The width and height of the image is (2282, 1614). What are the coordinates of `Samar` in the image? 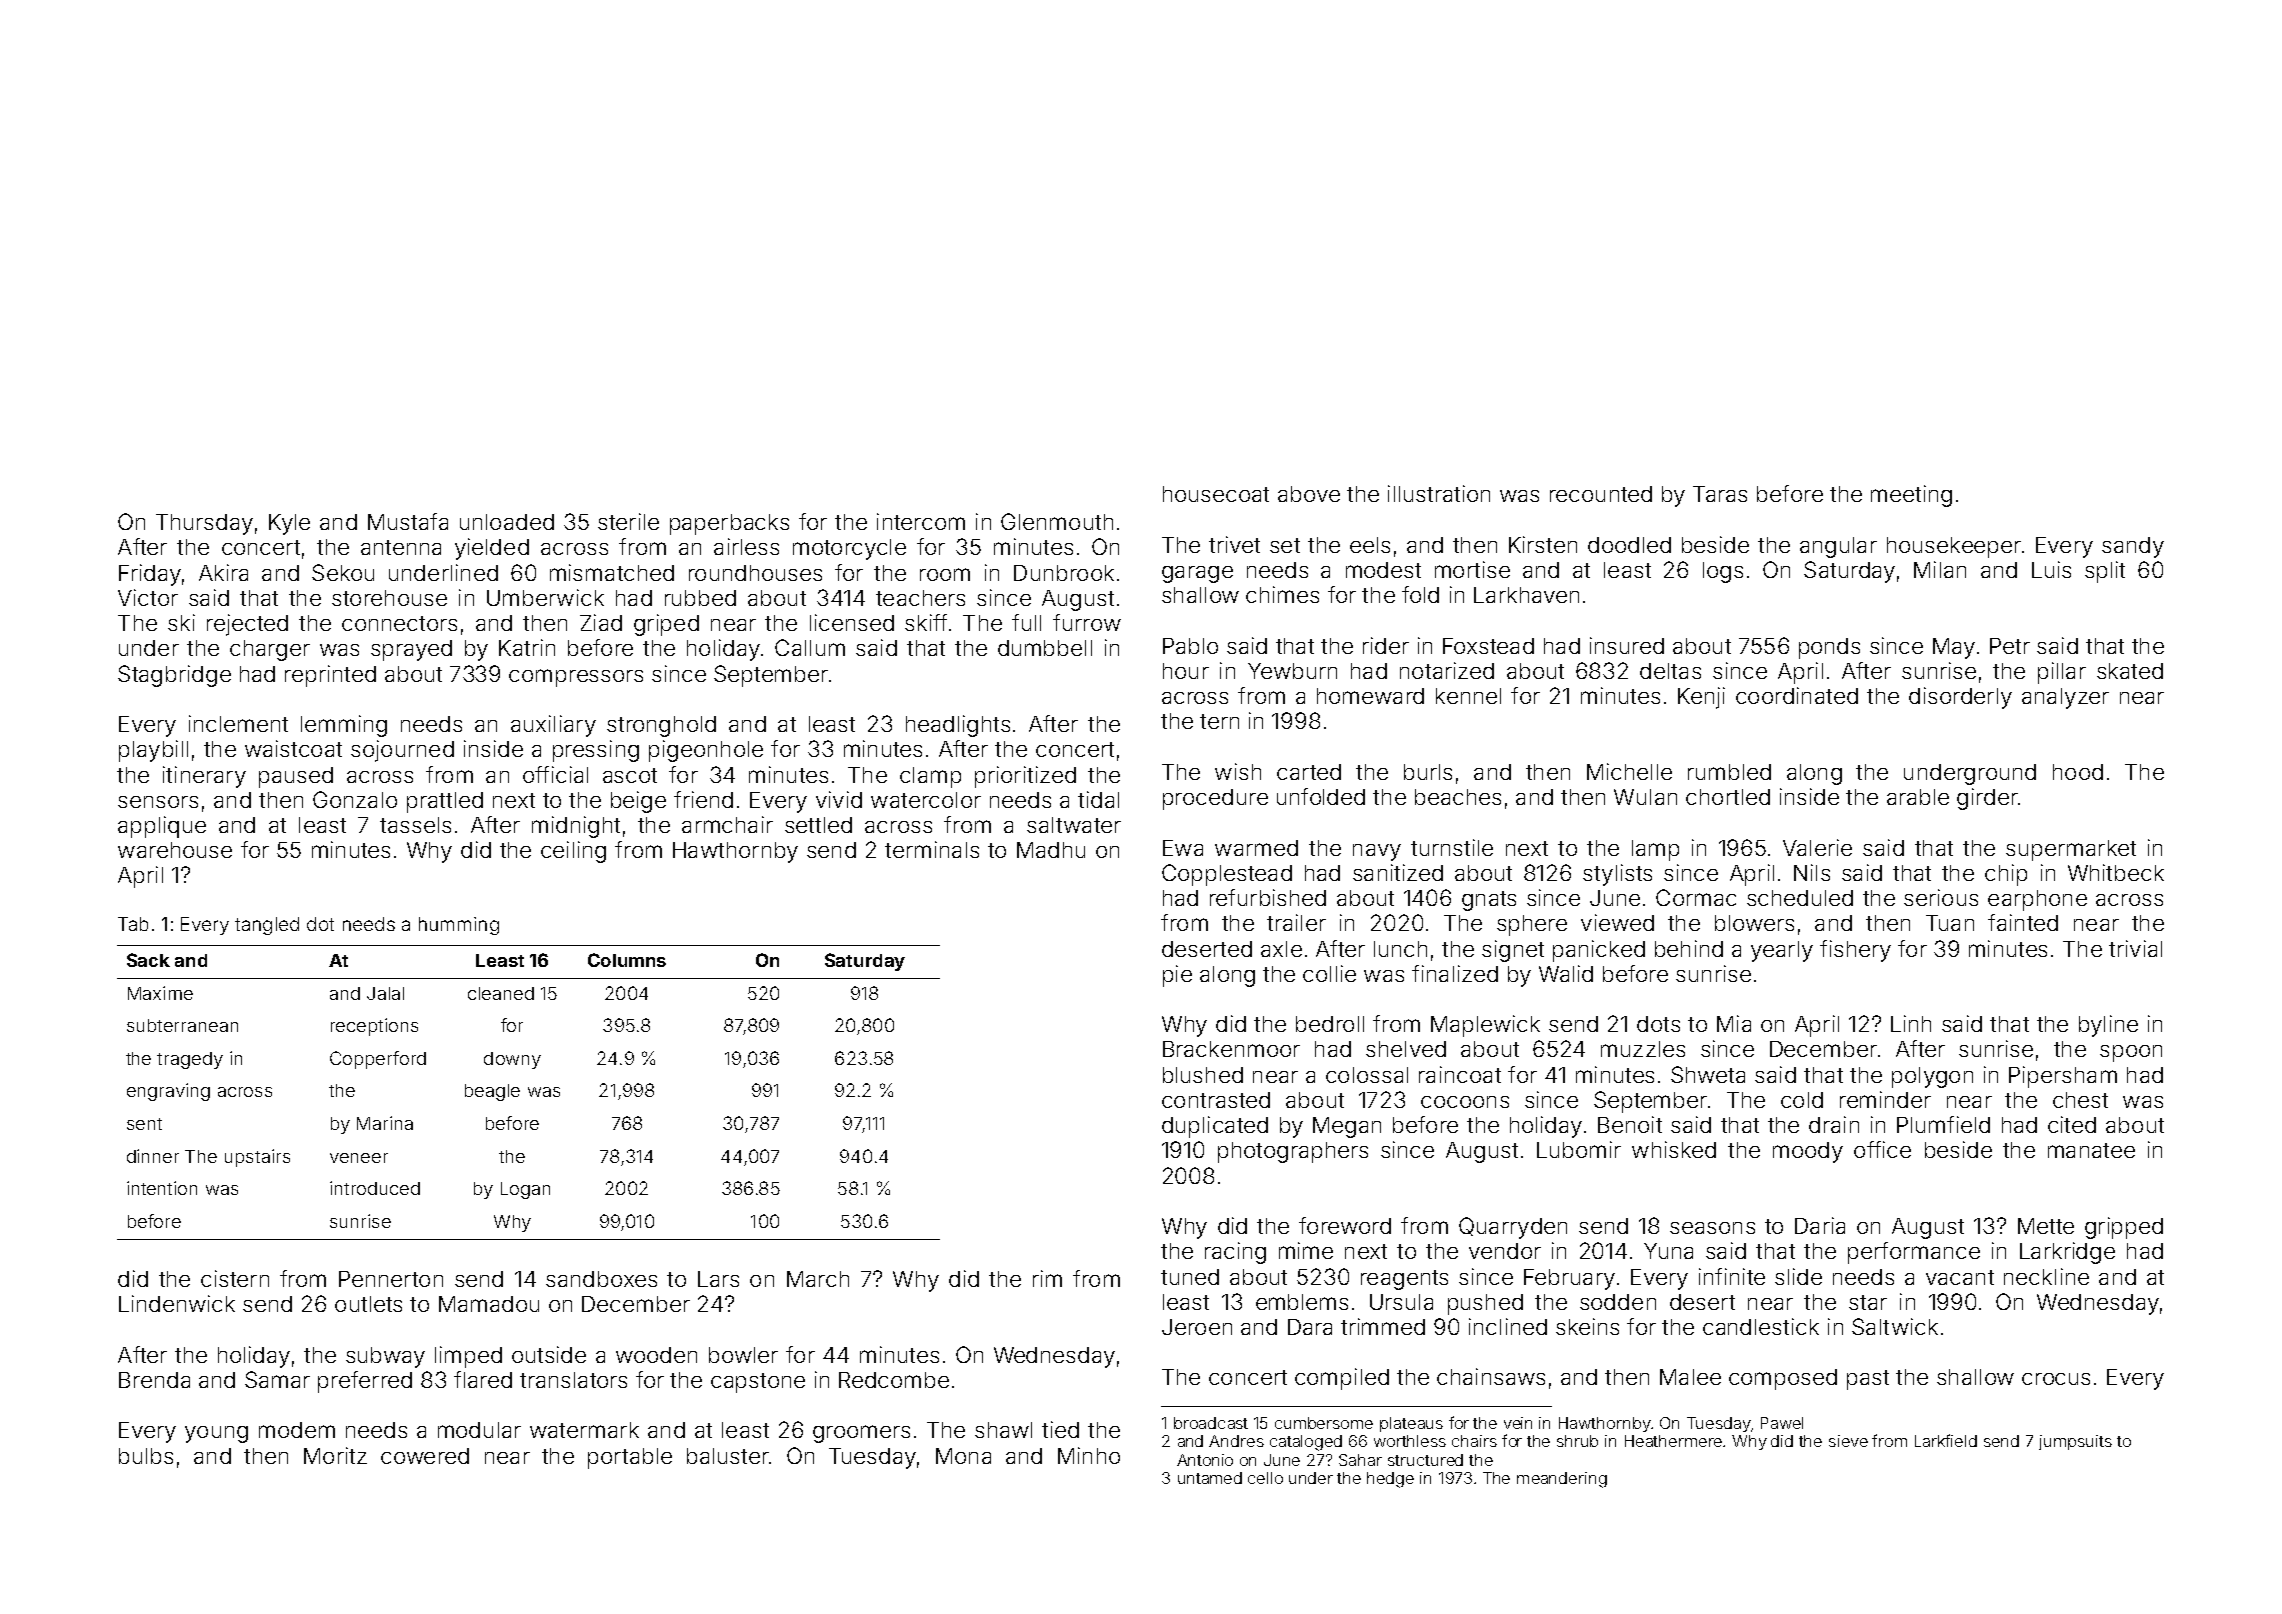 It's located at (277, 1379).
